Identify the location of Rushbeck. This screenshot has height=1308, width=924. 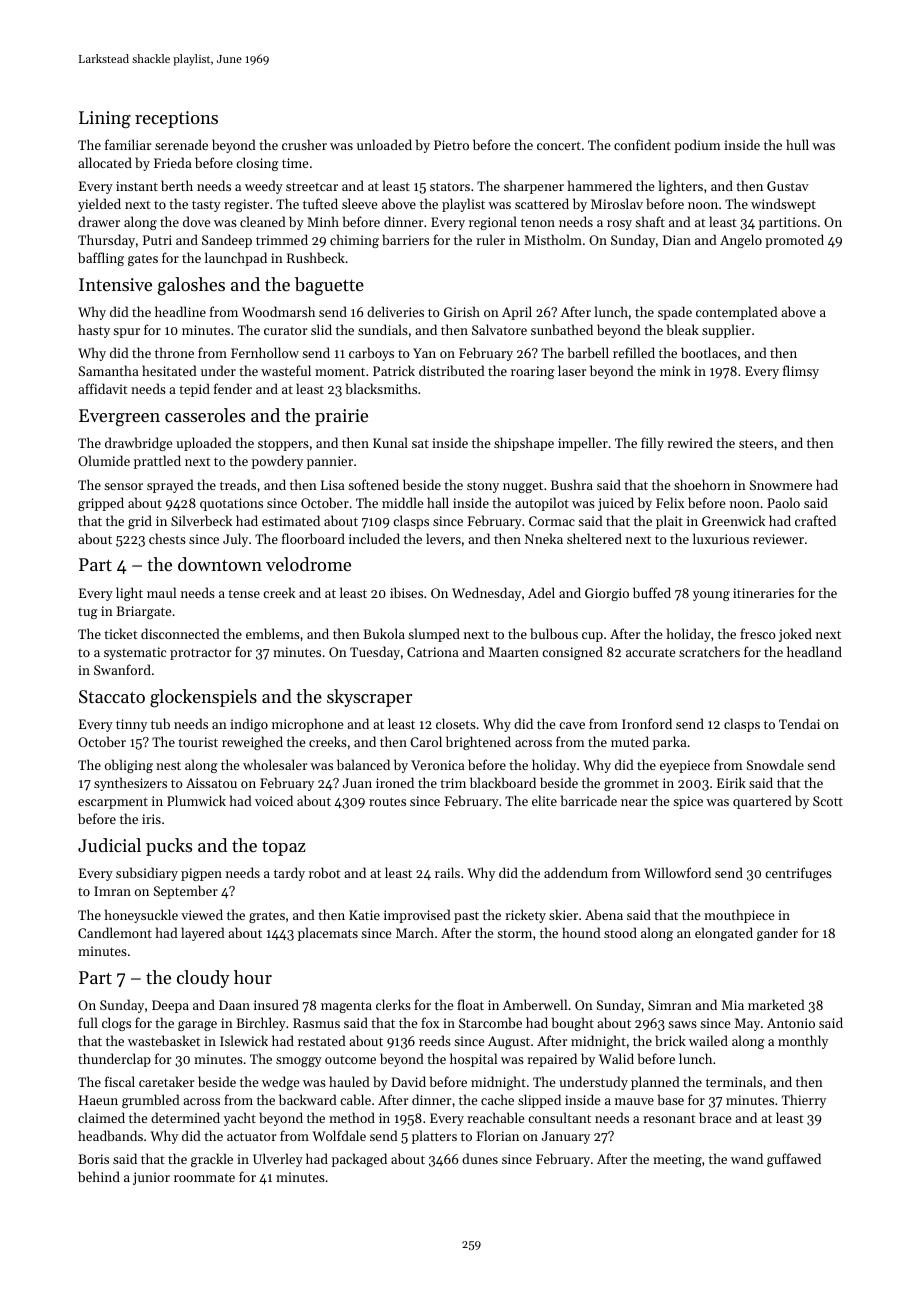
(316, 257).
